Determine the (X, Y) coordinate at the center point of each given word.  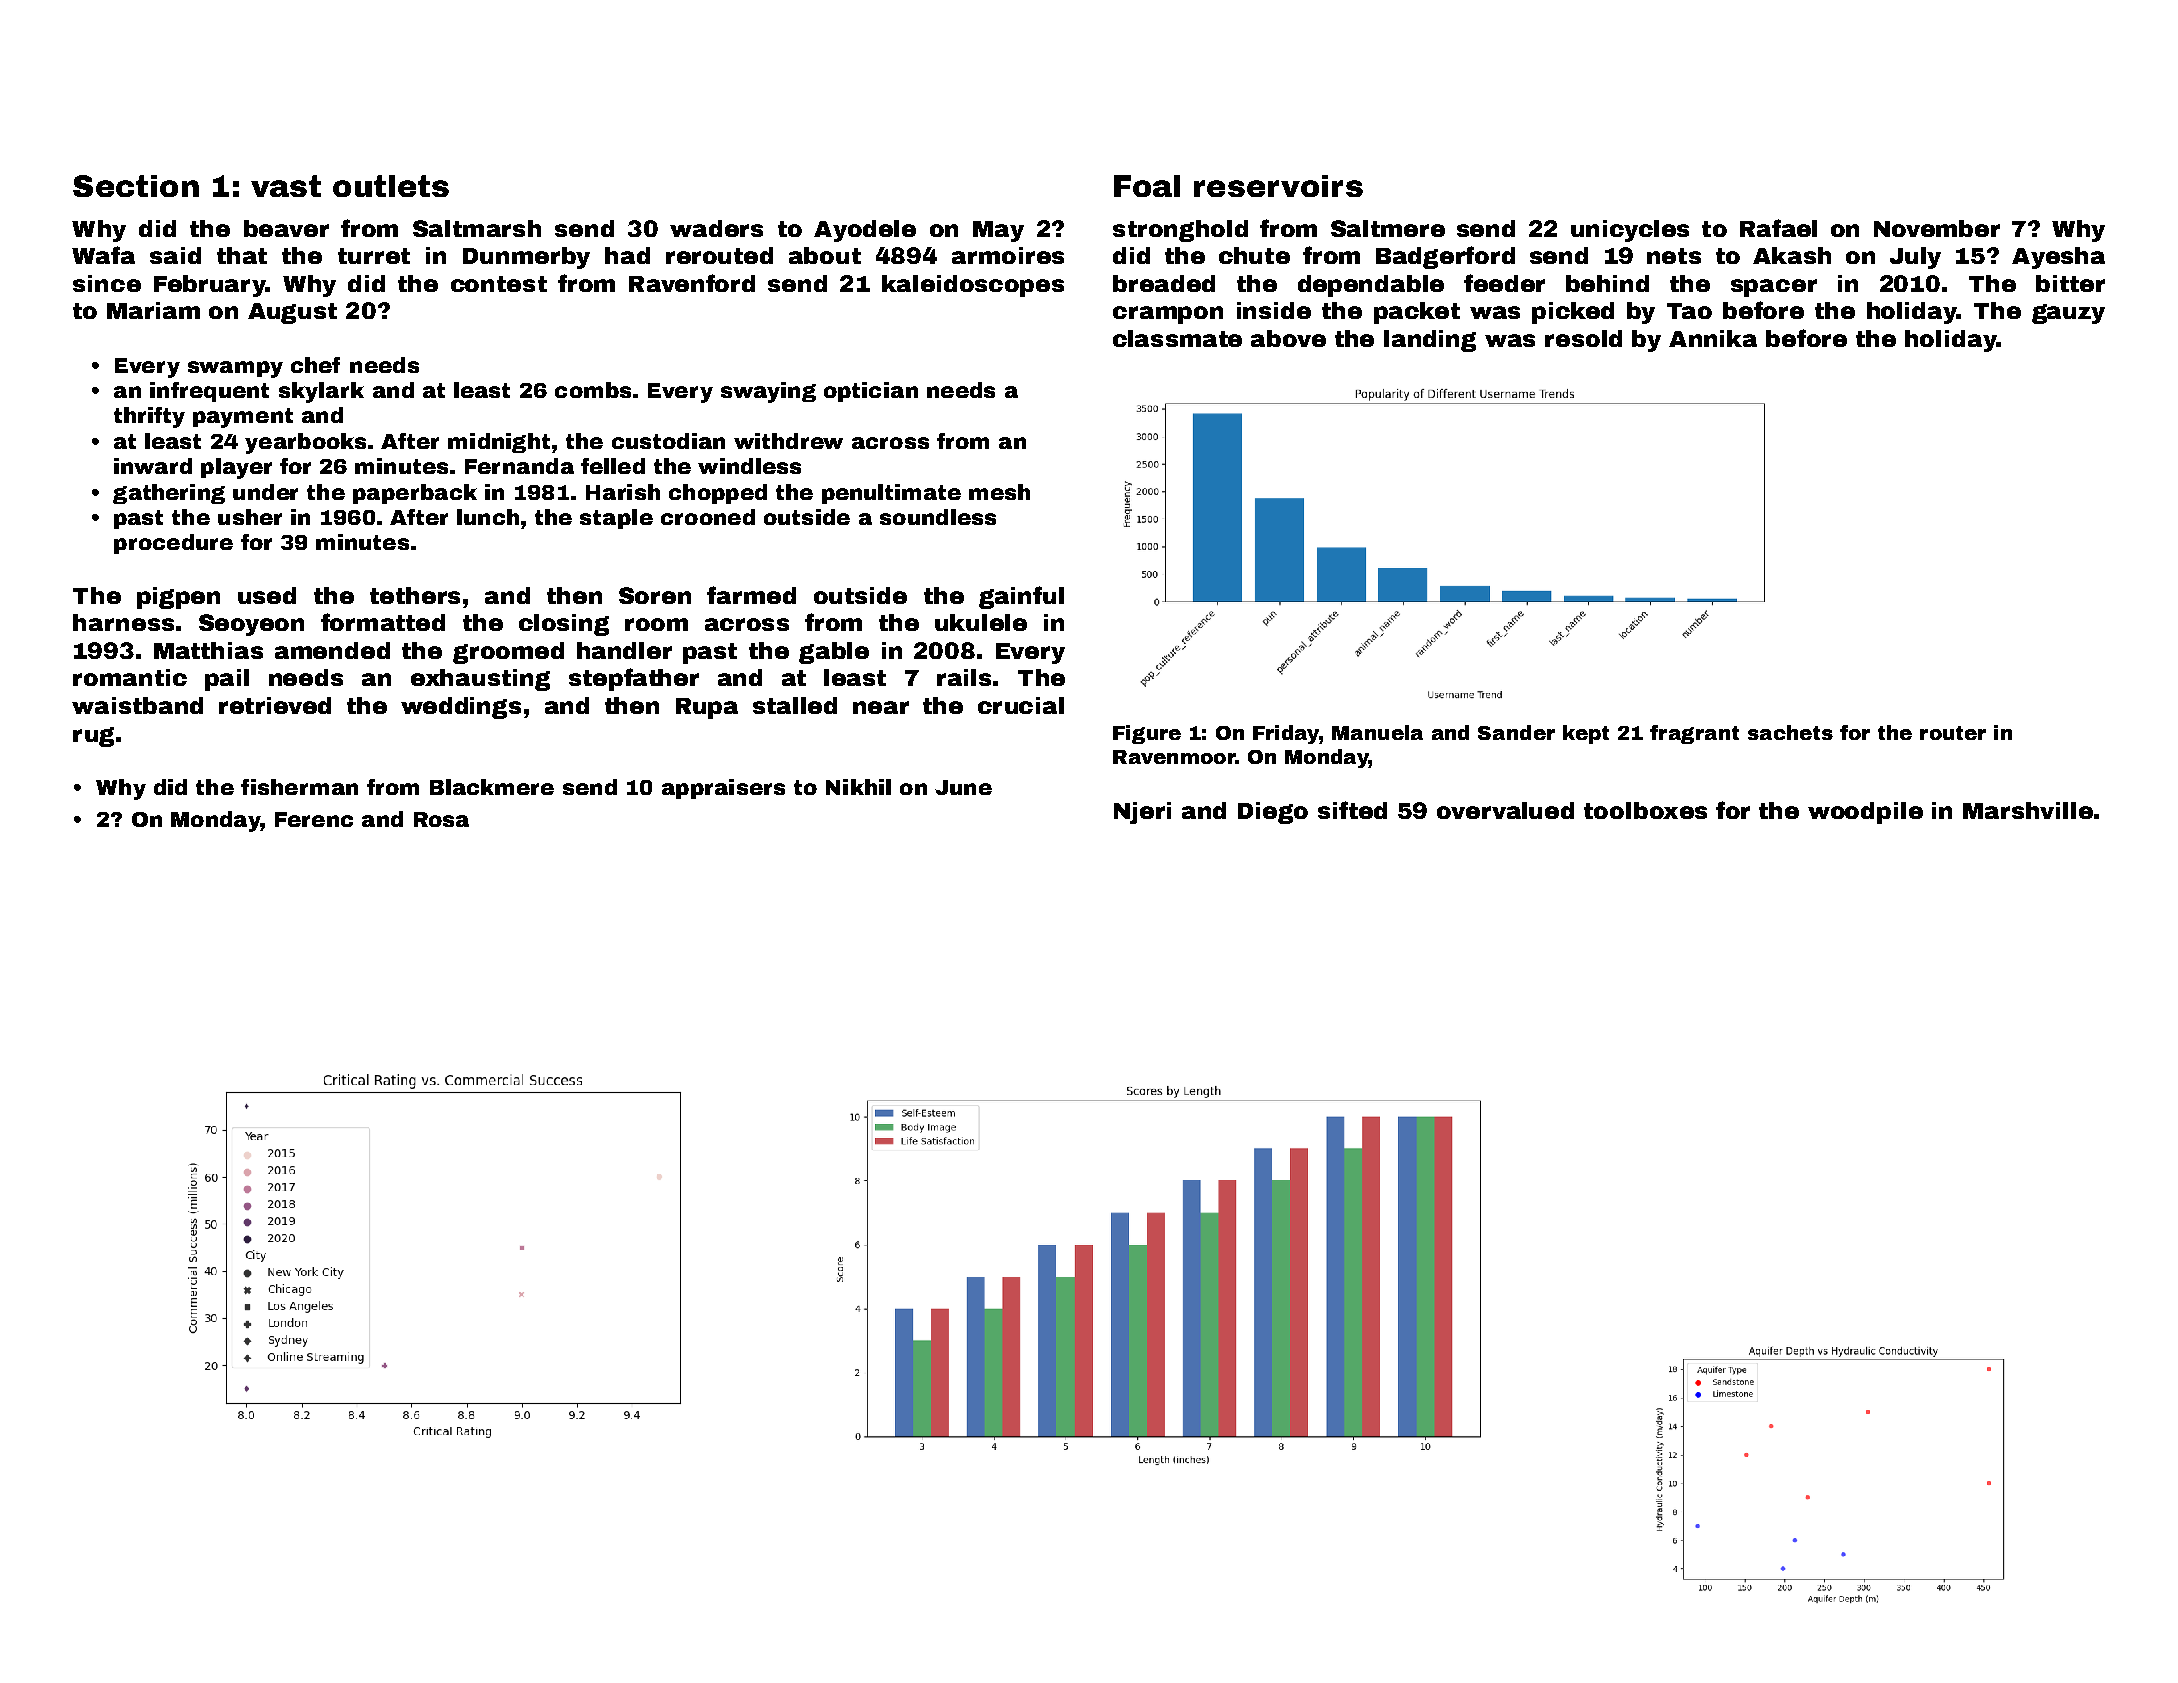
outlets (391, 186)
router (1953, 733)
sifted (1352, 810)
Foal (1147, 186)
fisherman (299, 787)
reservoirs (1278, 186)
